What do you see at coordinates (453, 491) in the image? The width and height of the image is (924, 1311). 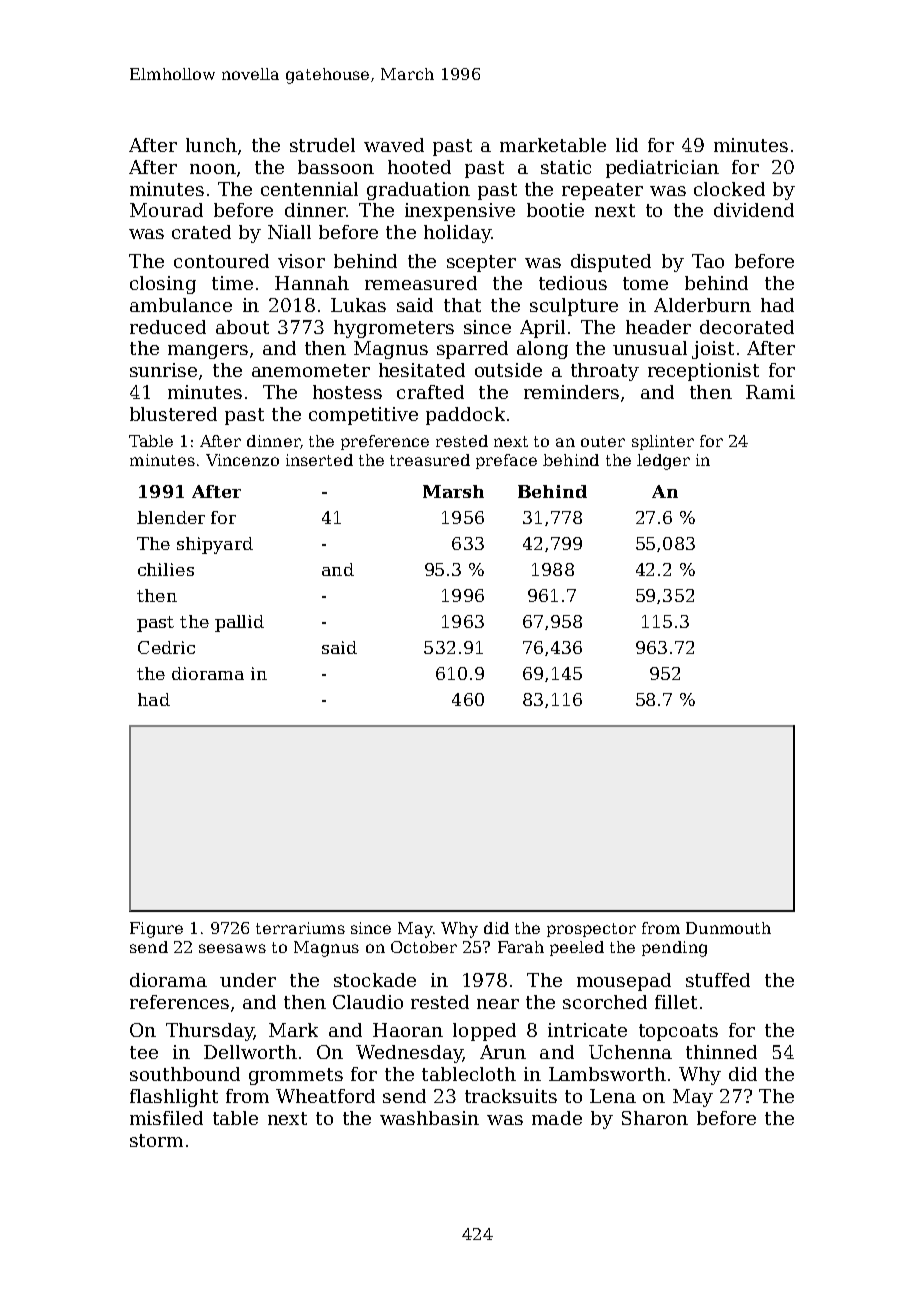 I see `Marsh` at bounding box center [453, 491].
